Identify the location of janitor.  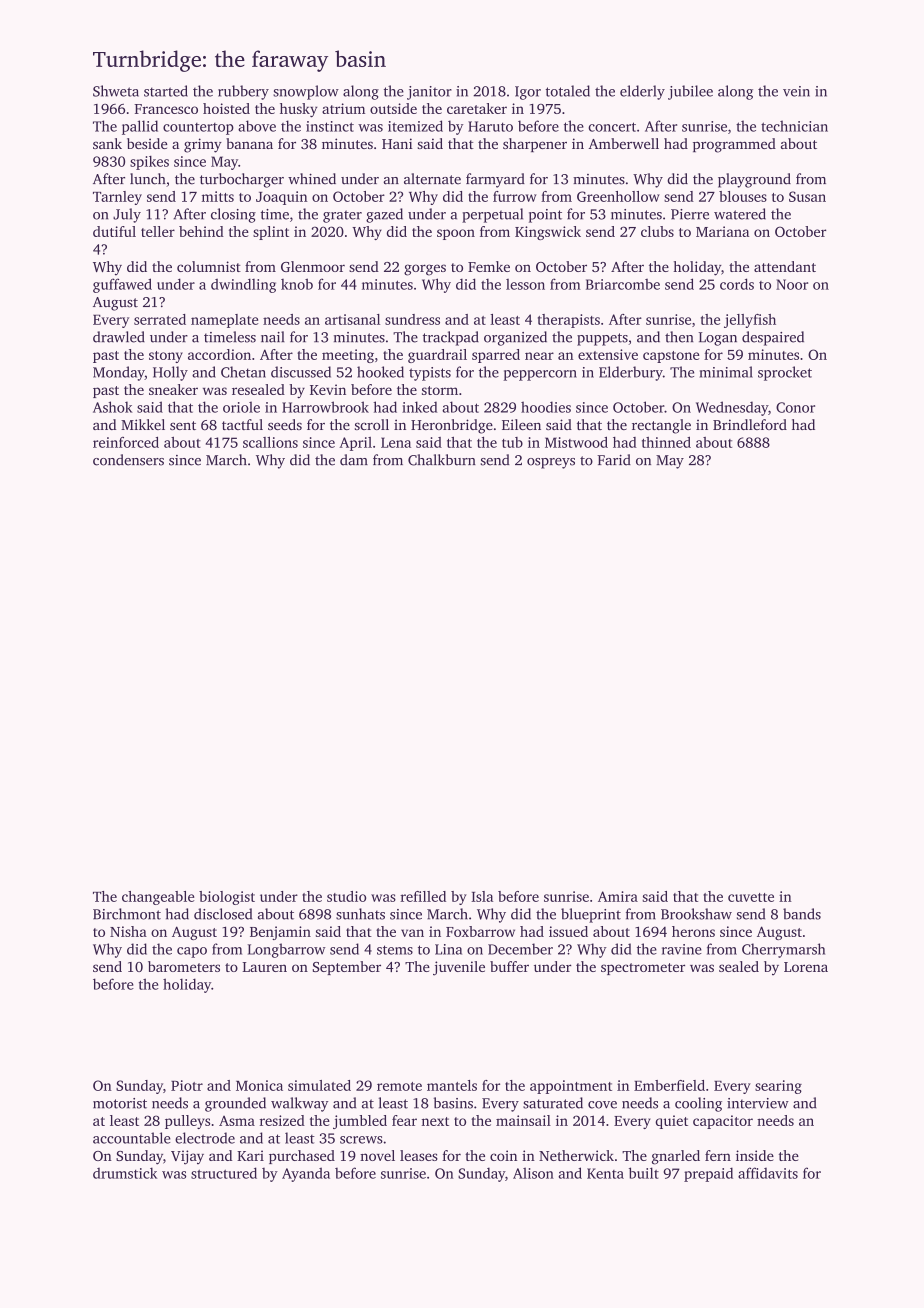
(429, 93).
